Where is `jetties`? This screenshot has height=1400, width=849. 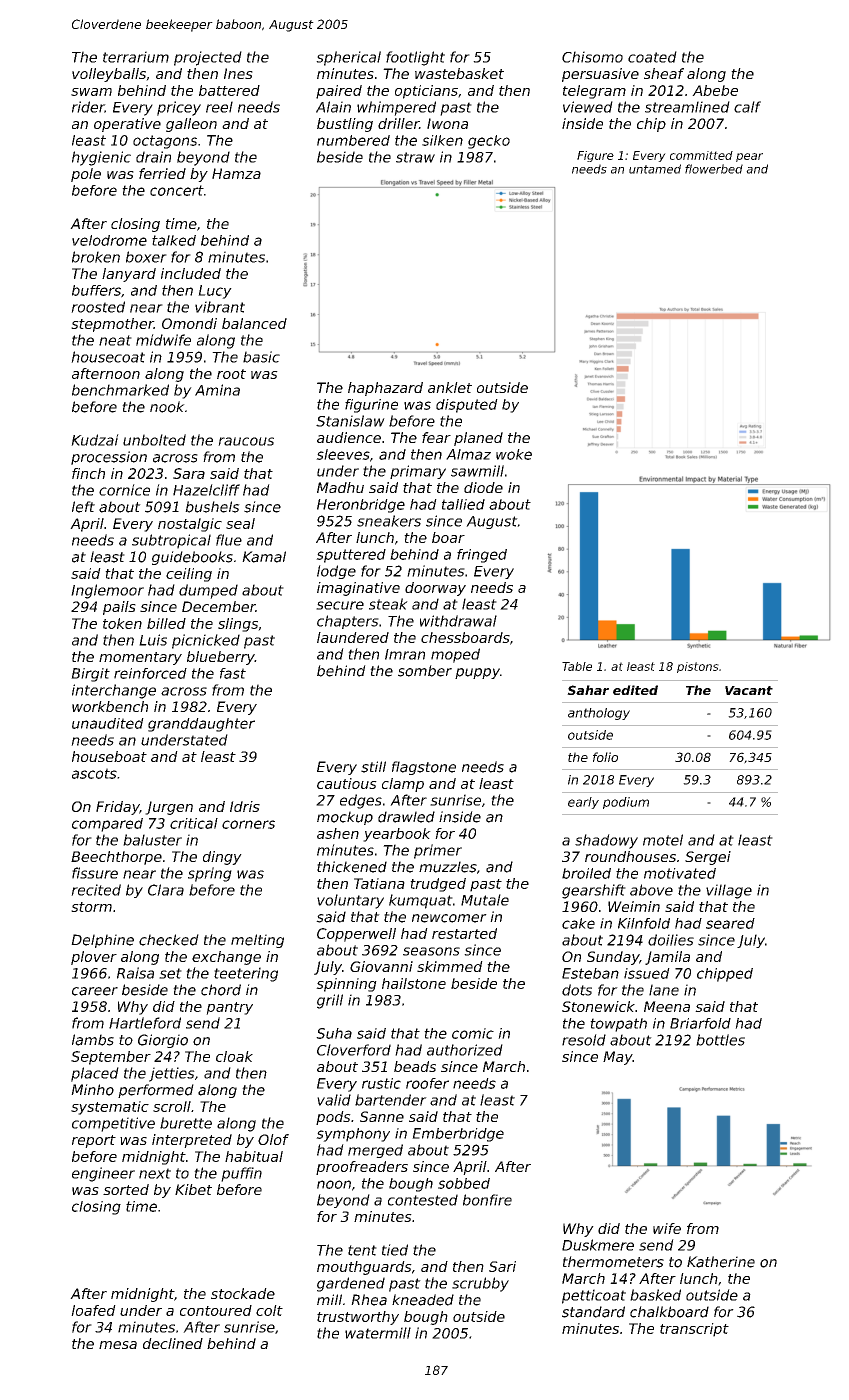
jetties is located at coordinates (172, 1074).
